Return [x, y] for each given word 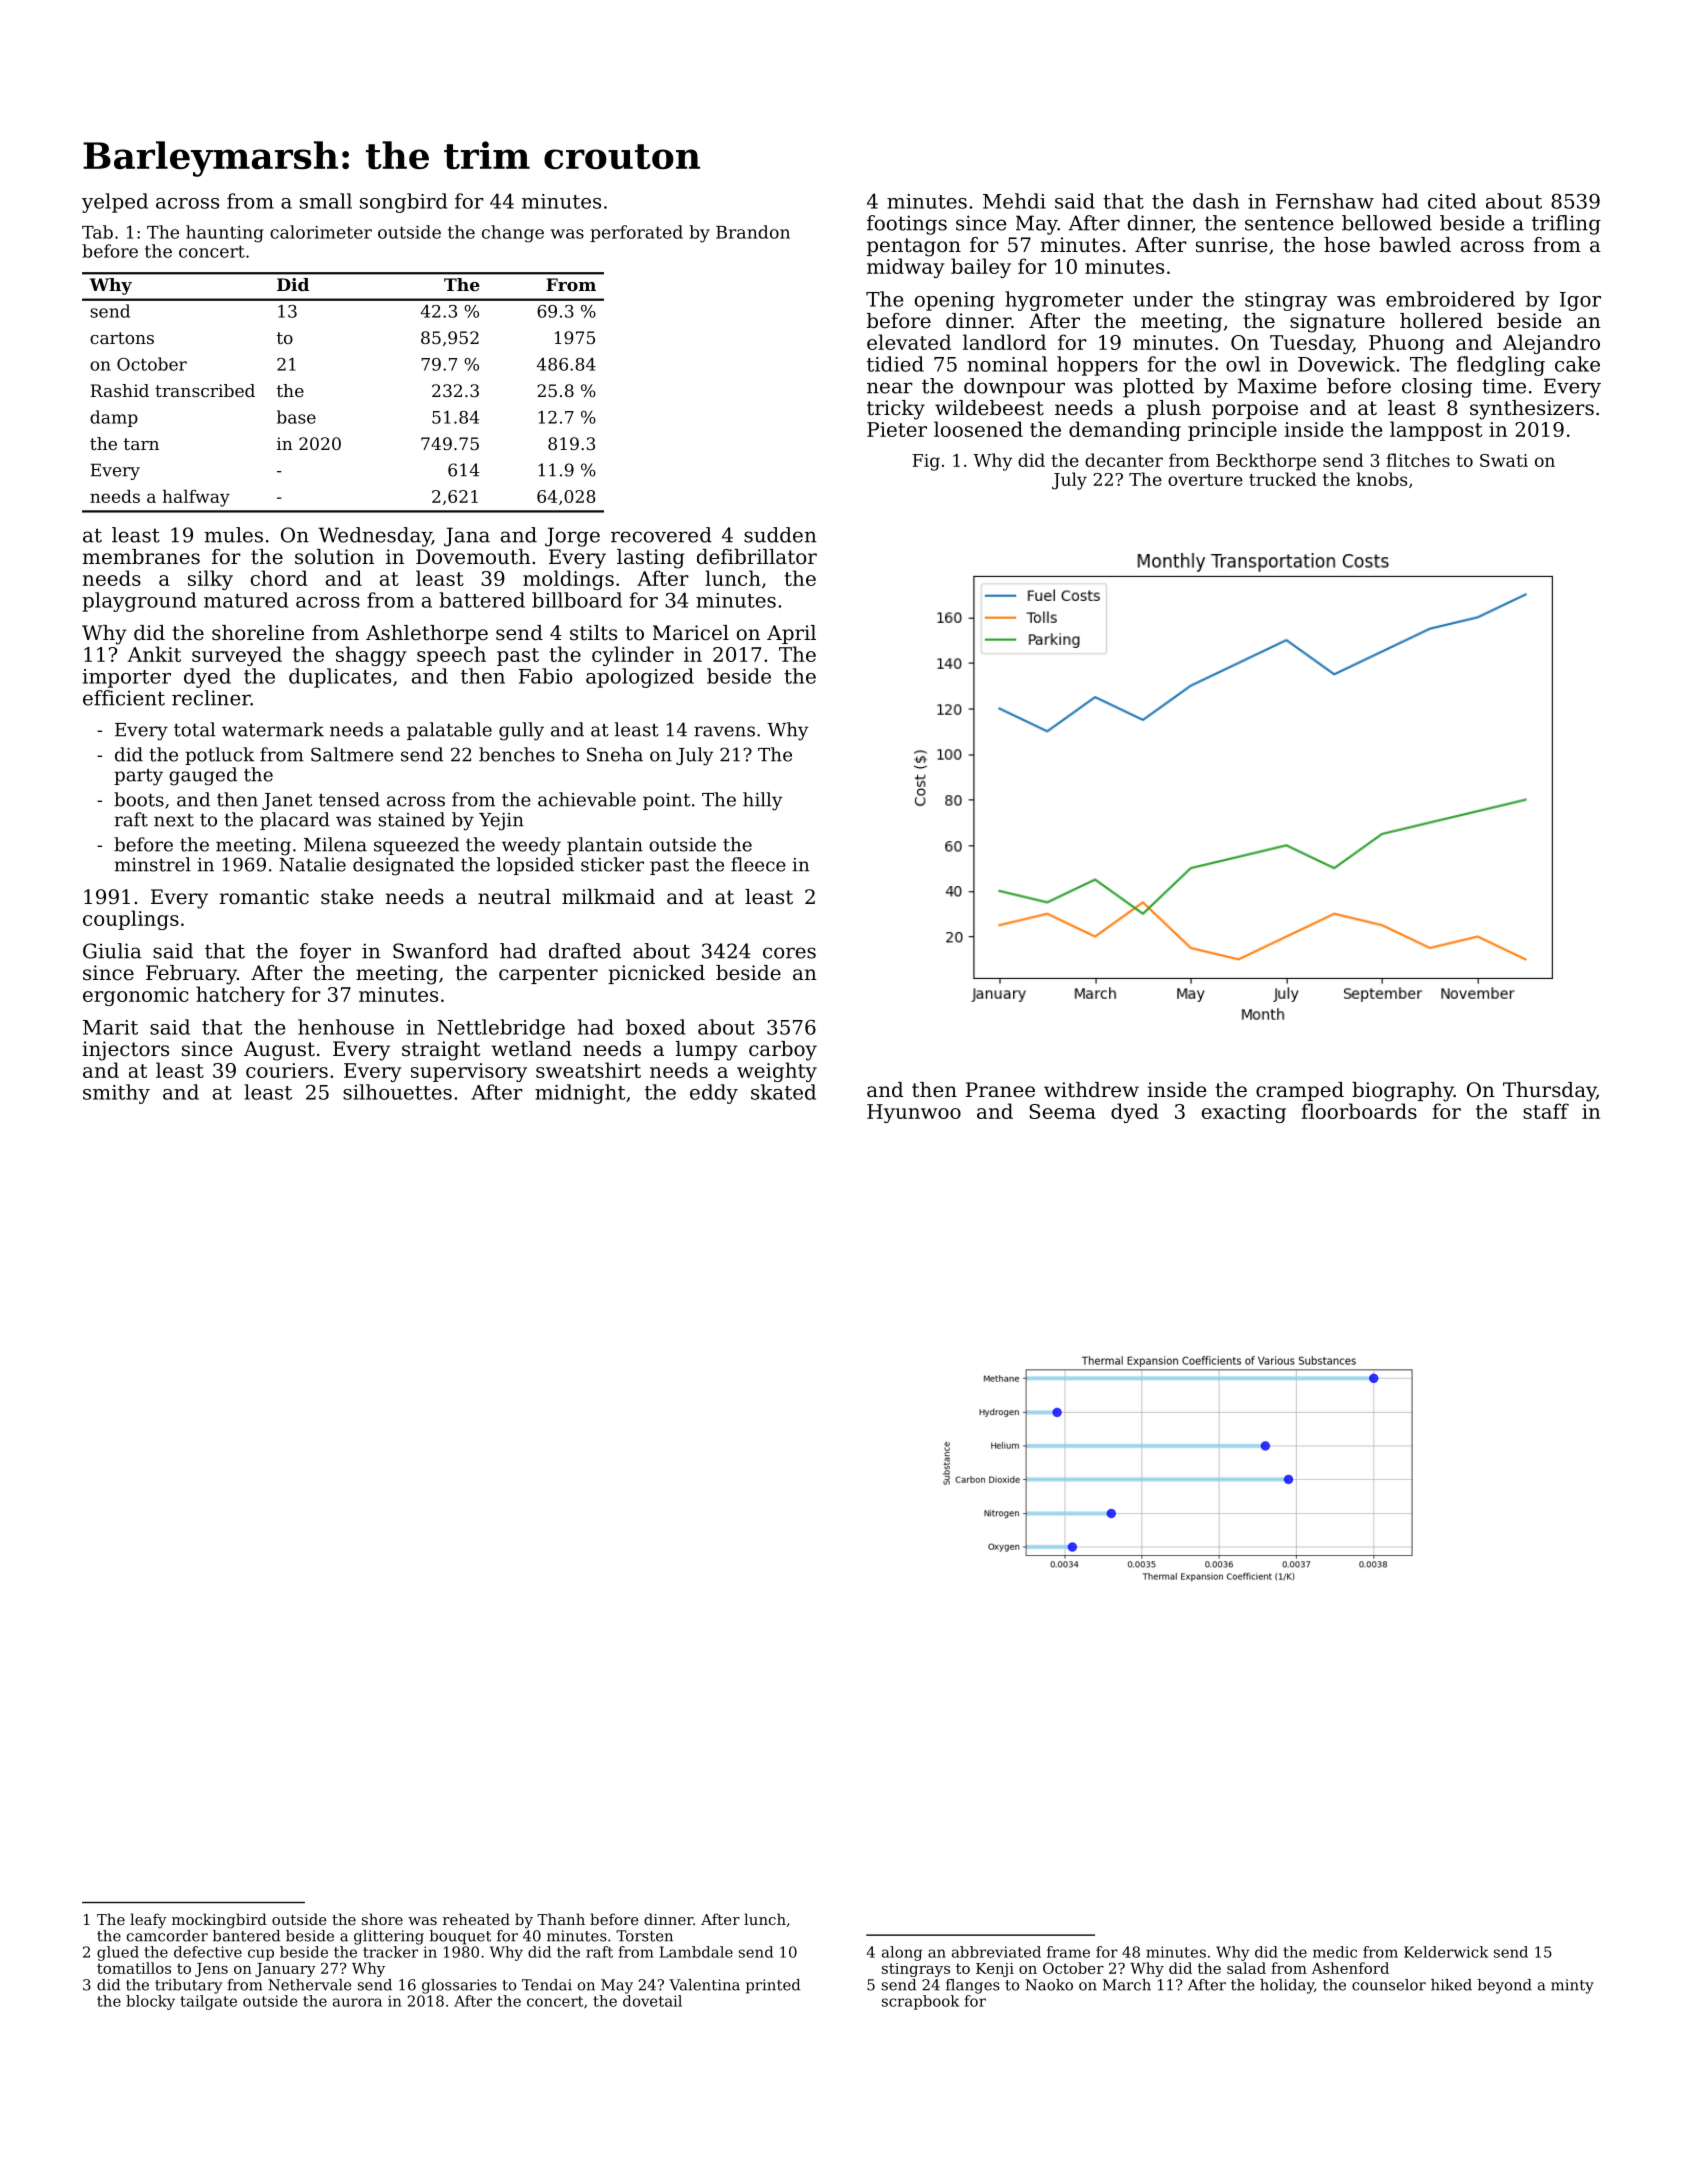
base [296, 417]
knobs [1381, 479]
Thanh [561, 1919]
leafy [148, 1921]
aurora [357, 2002]
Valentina [704, 1985]
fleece [758, 864]
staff [1546, 1111]
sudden [780, 535]
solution [334, 557]
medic [1335, 1952]
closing [1437, 388]
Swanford [440, 951]
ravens [724, 731]
